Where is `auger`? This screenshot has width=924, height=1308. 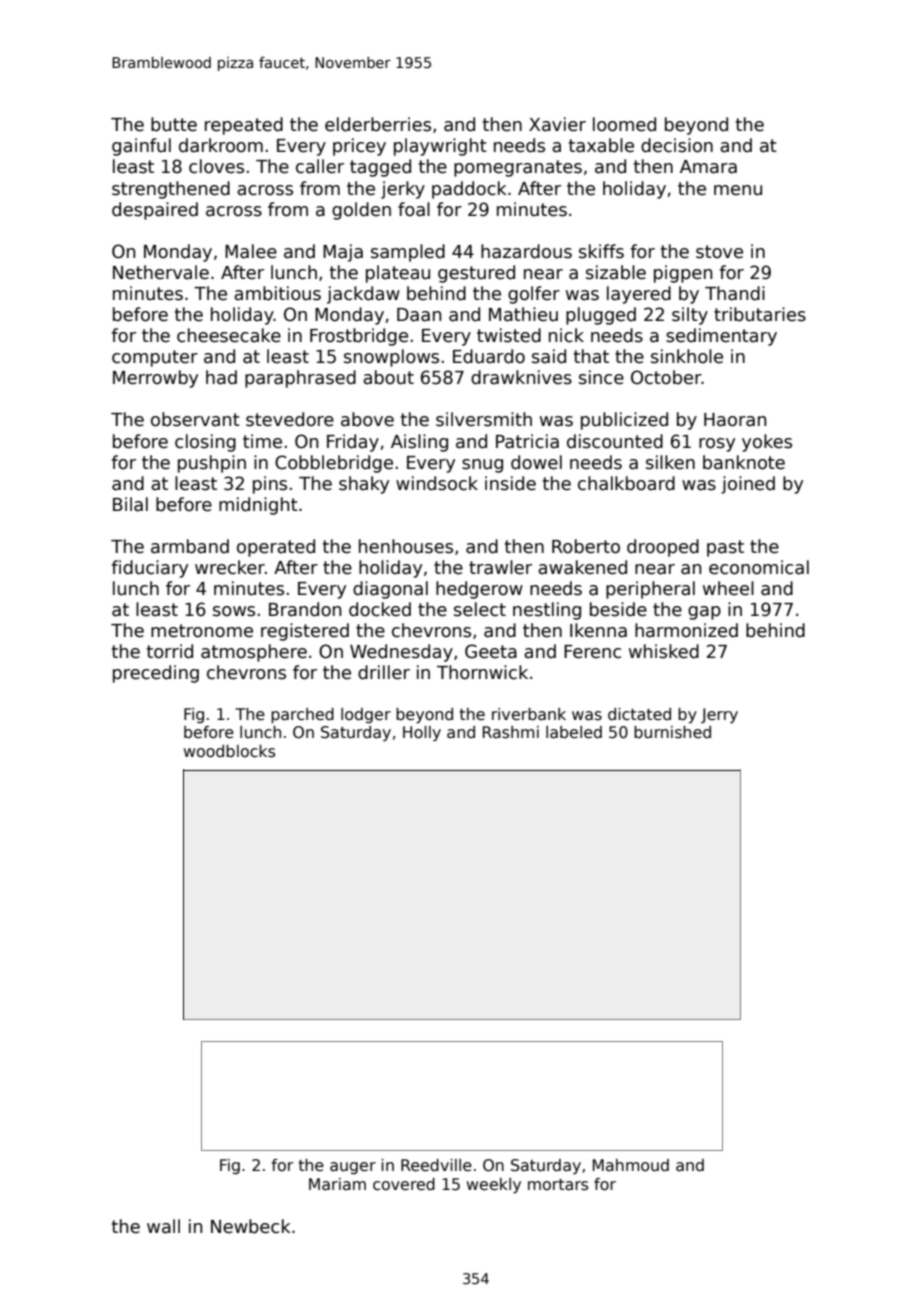 auger is located at coordinates (353, 1168).
